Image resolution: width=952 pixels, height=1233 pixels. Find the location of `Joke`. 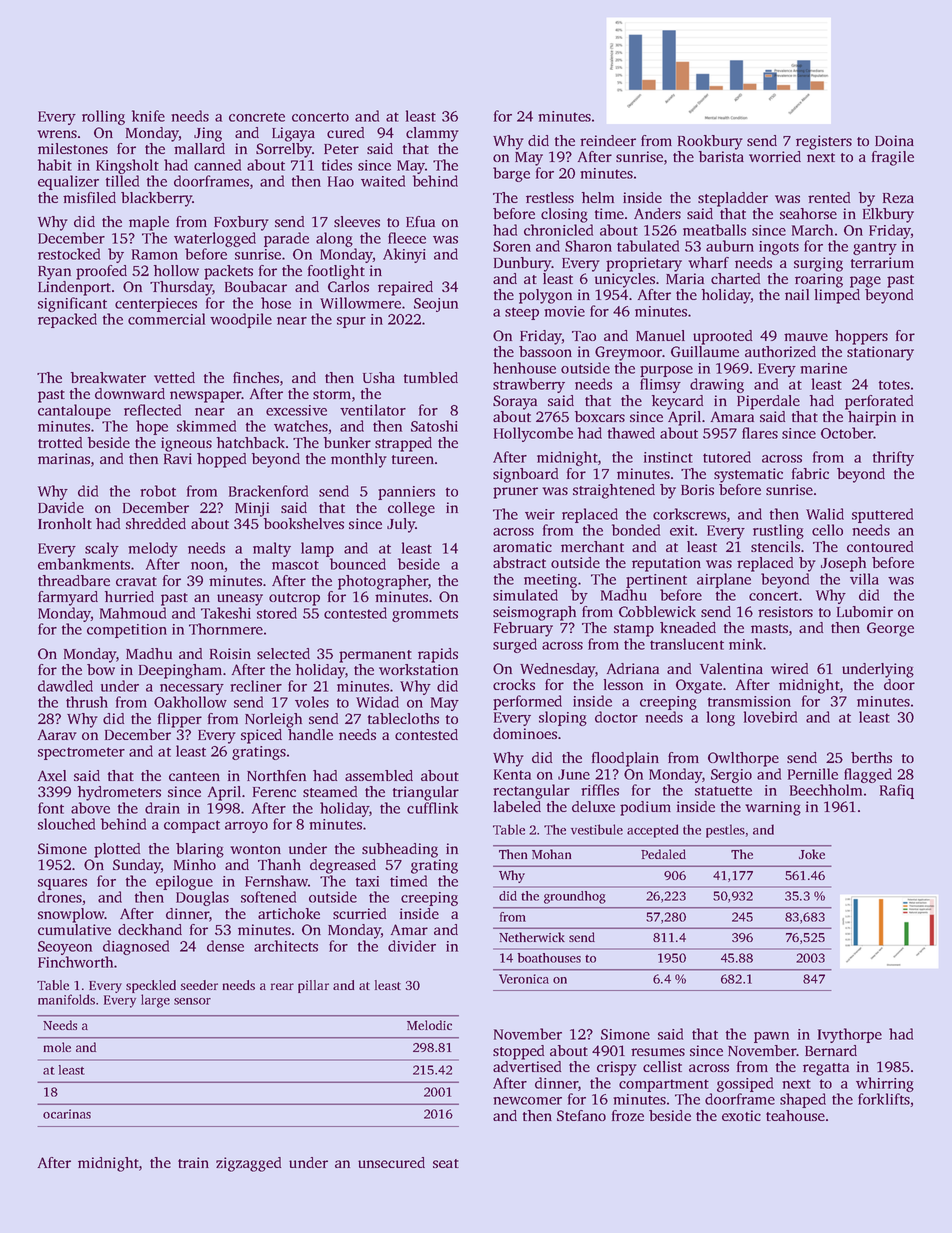

Joke is located at coordinates (812, 854).
